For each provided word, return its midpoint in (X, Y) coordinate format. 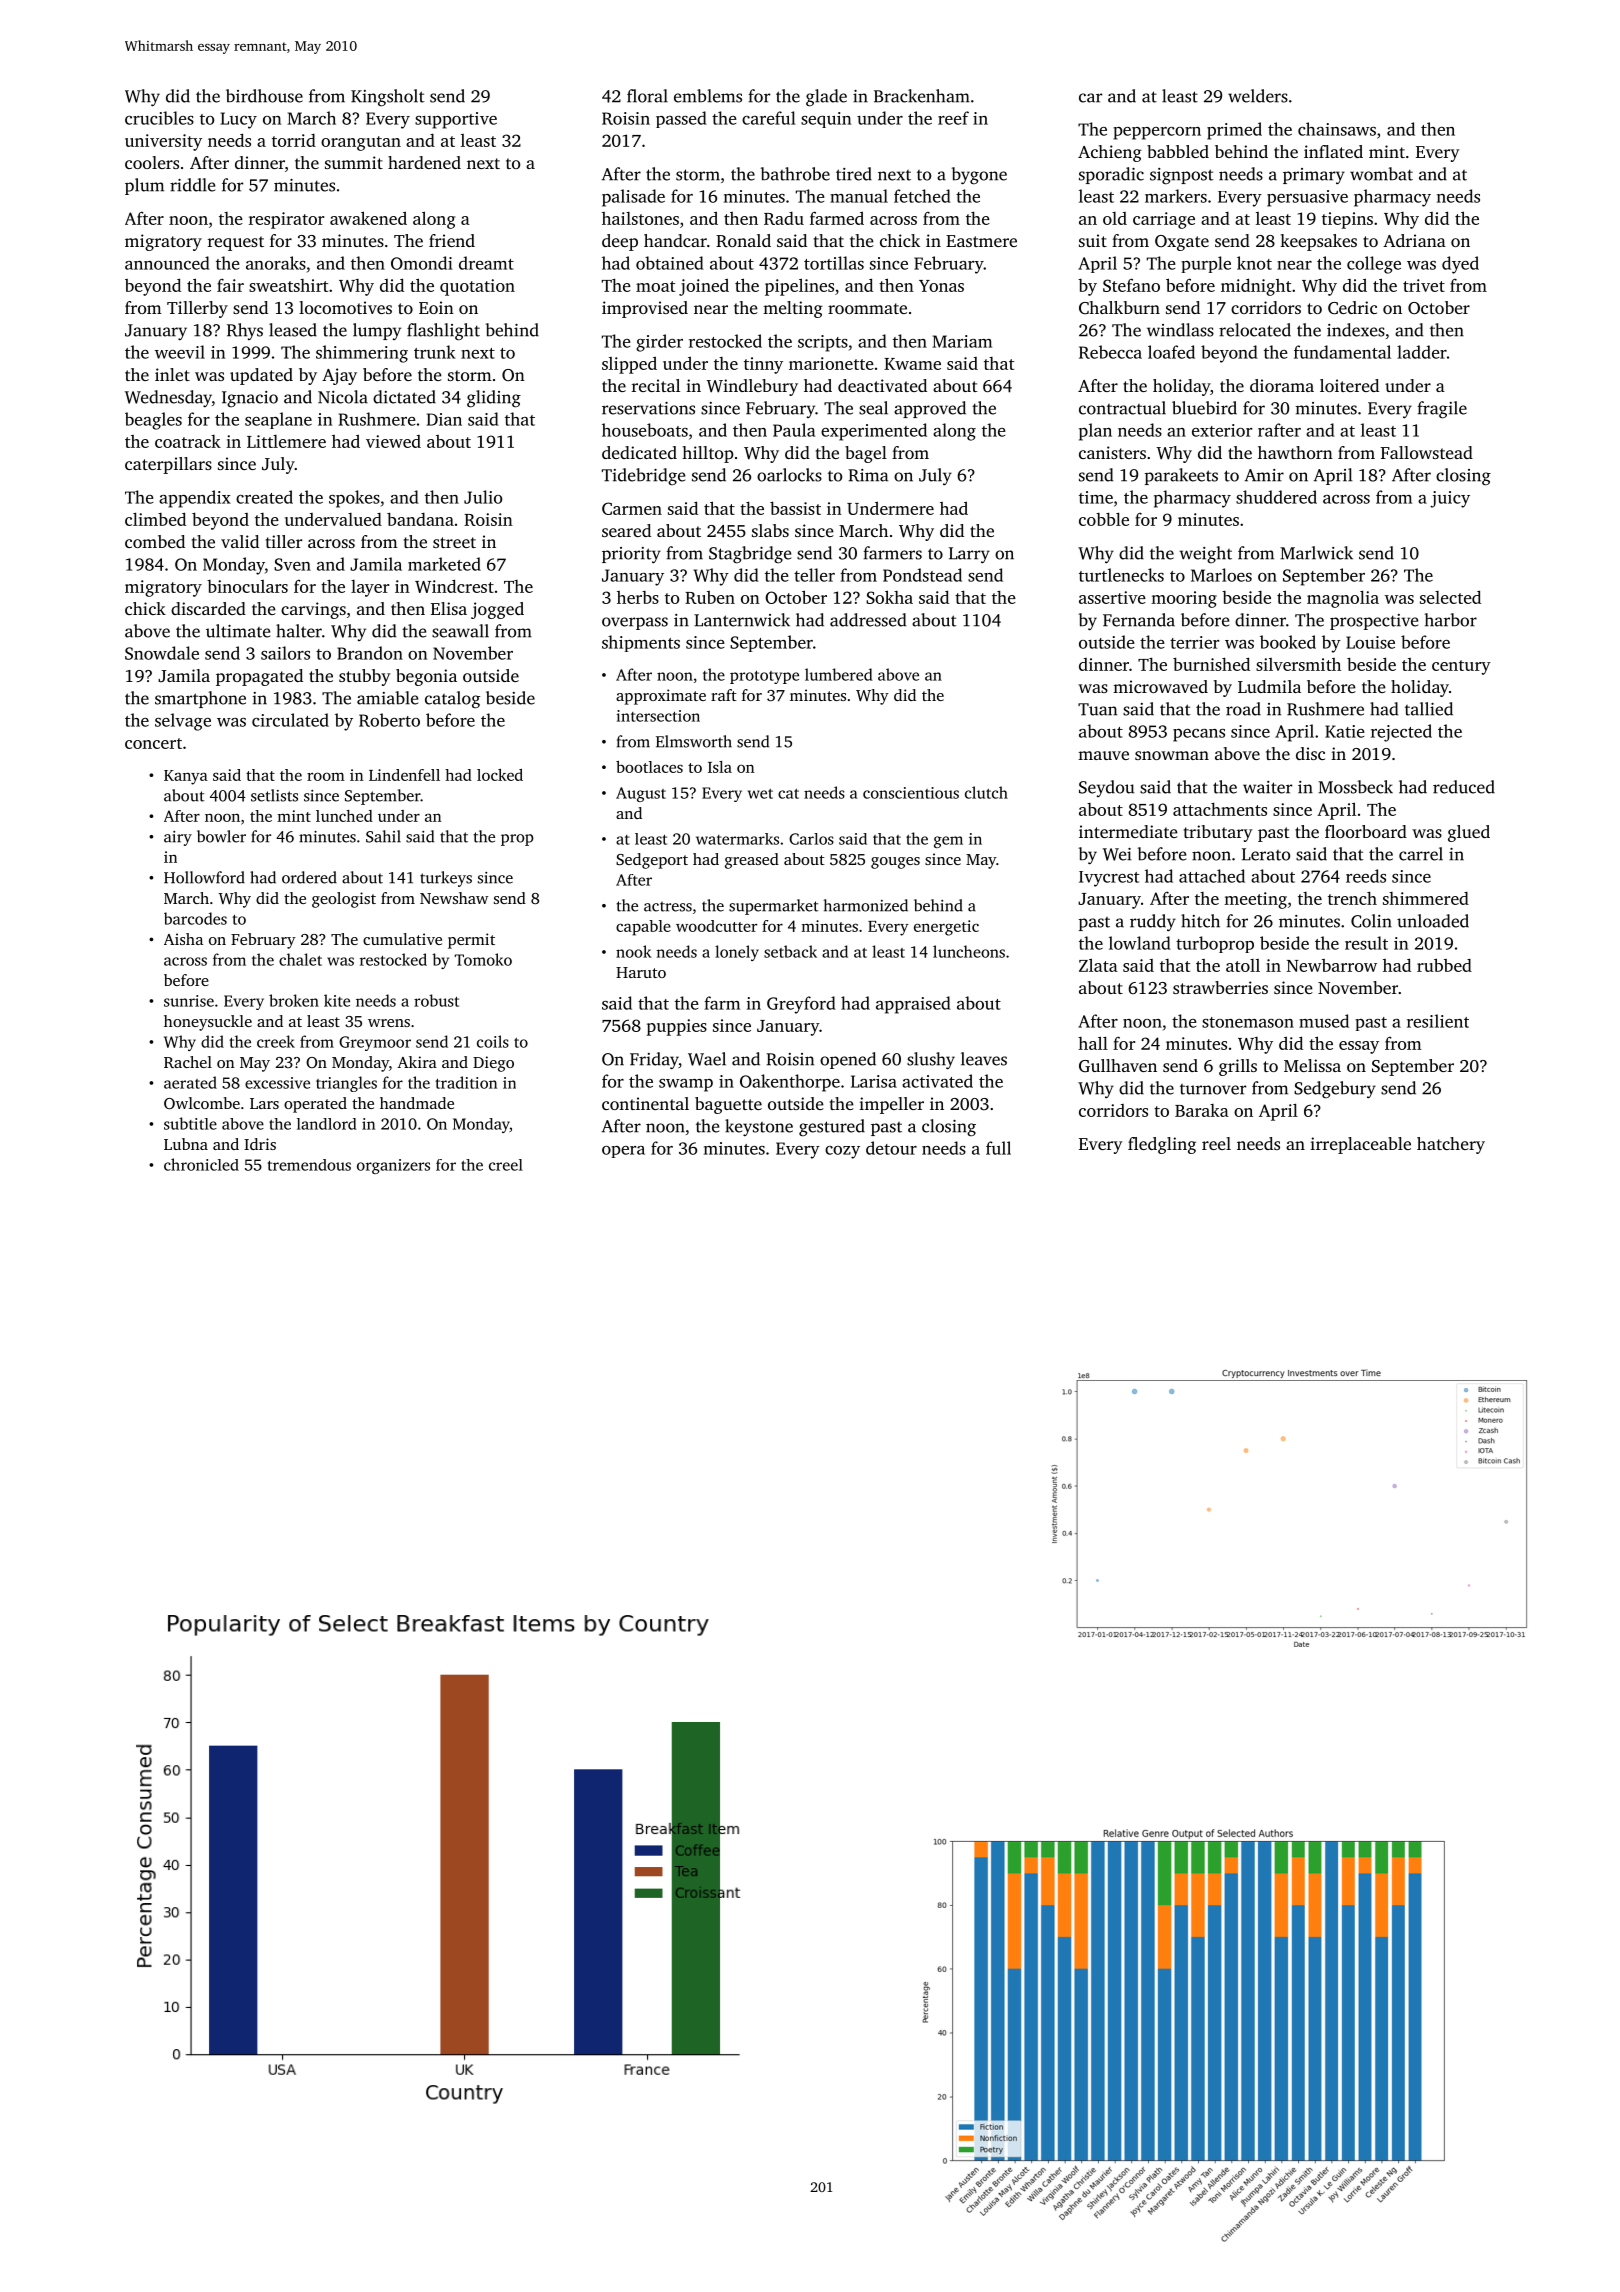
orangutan (361, 143)
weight (1205, 554)
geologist (344, 900)
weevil (180, 352)
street (454, 542)
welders (1258, 96)
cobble (1104, 519)
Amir (1264, 475)
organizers (393, 1166)
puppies (677, 1027)
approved (930, 409)
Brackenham (922, 96)
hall (1093, 1043)
